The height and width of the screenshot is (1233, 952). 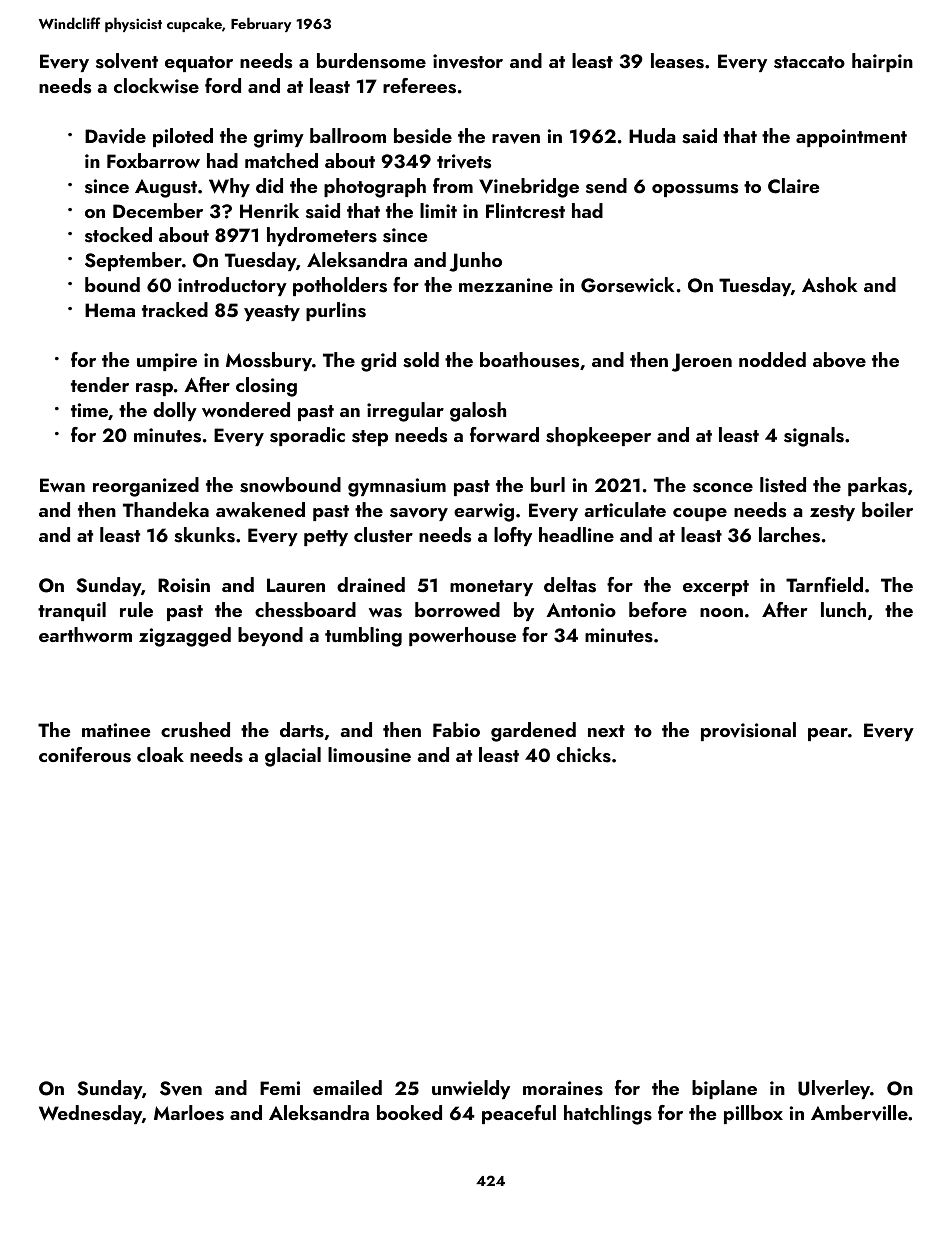 I want to click on burdensome, so click(x=371, y=61).
